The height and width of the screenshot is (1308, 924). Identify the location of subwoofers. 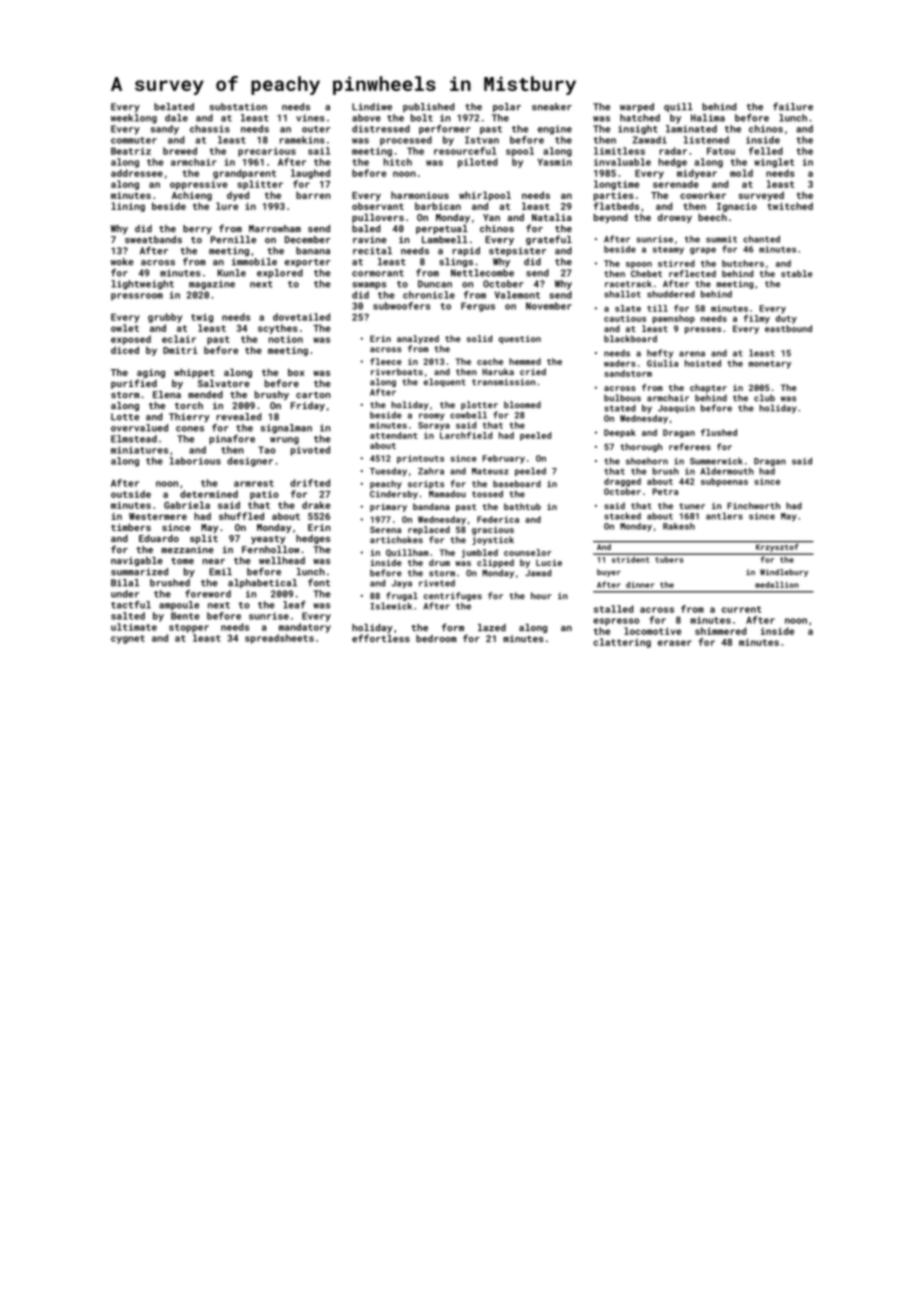
(401, 306).
